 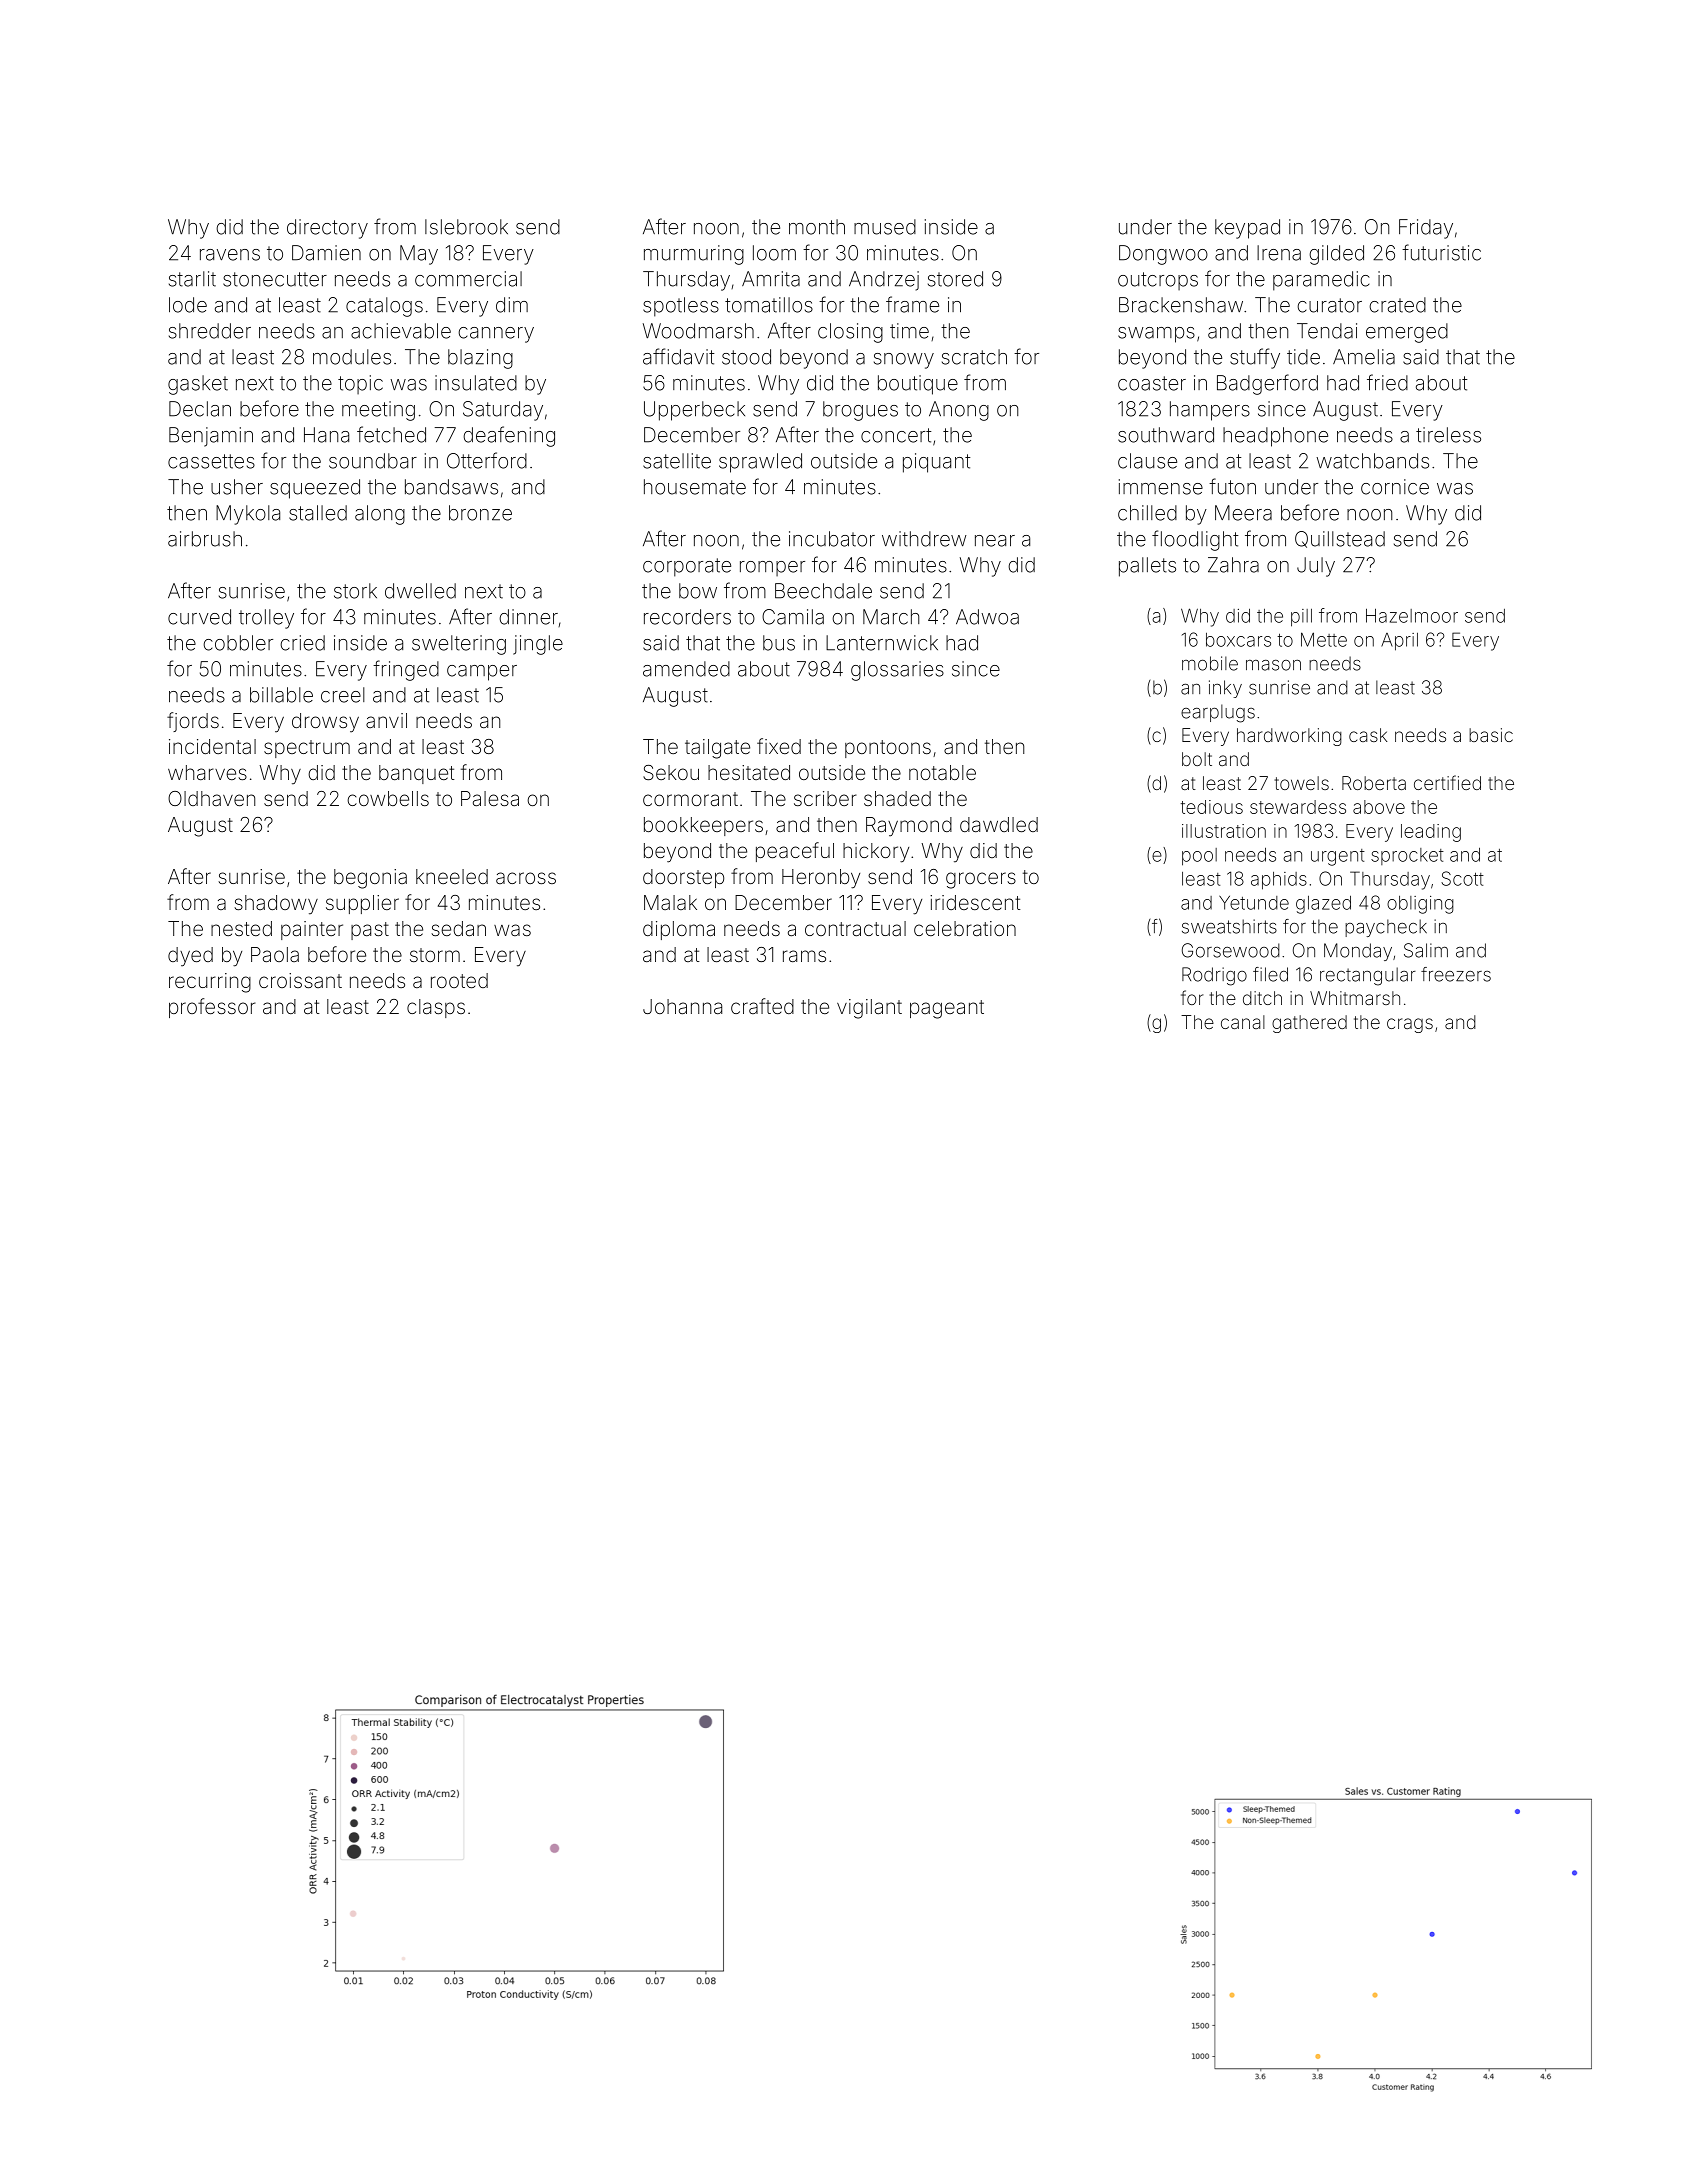 I want to click on Hazelmoor, so click(x=1412, y=615).
